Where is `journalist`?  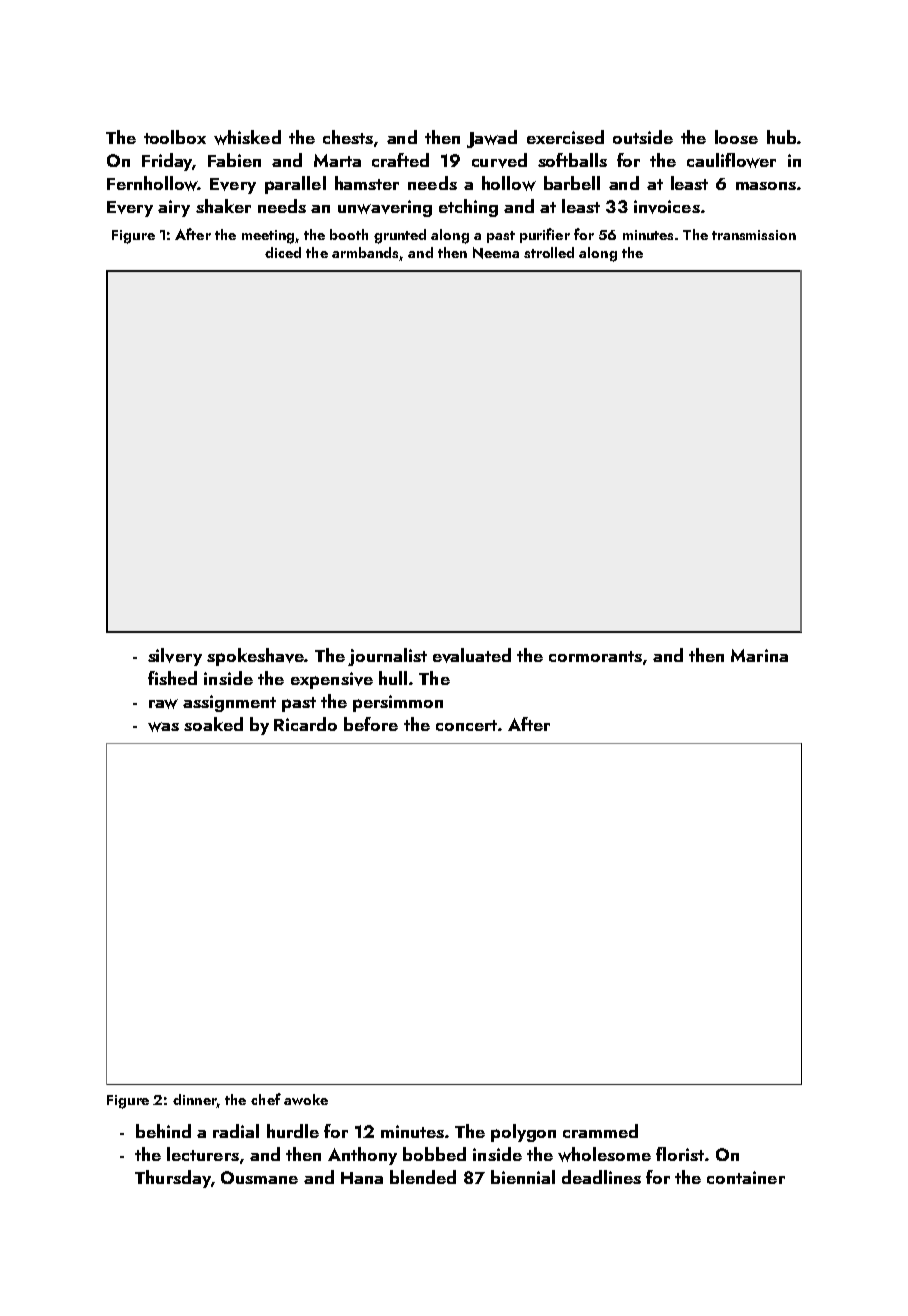
journalist is located at coordinates (387, 657).
